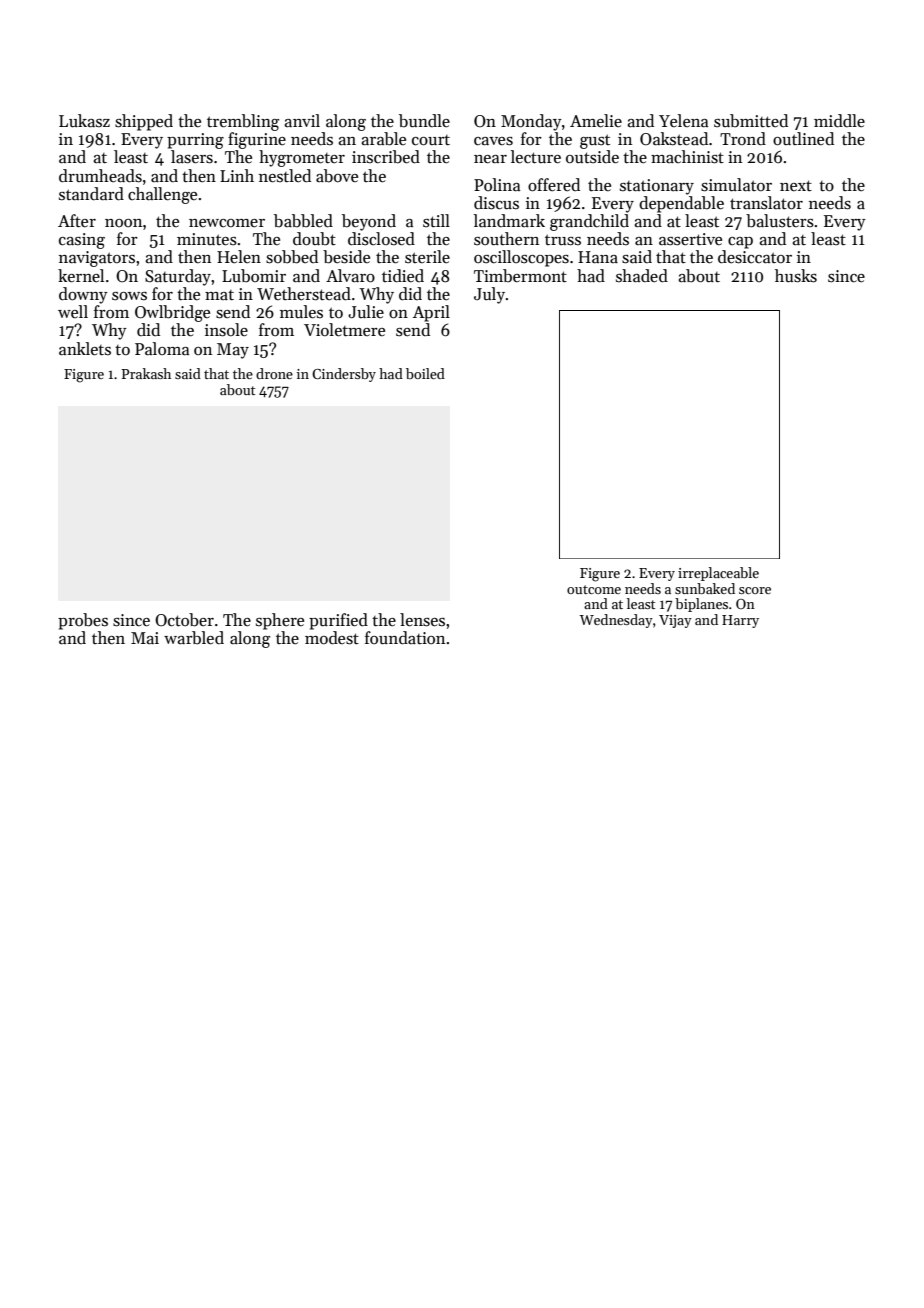 This page has width=924, height=1308. I want to click on near, so click(490, 159).
